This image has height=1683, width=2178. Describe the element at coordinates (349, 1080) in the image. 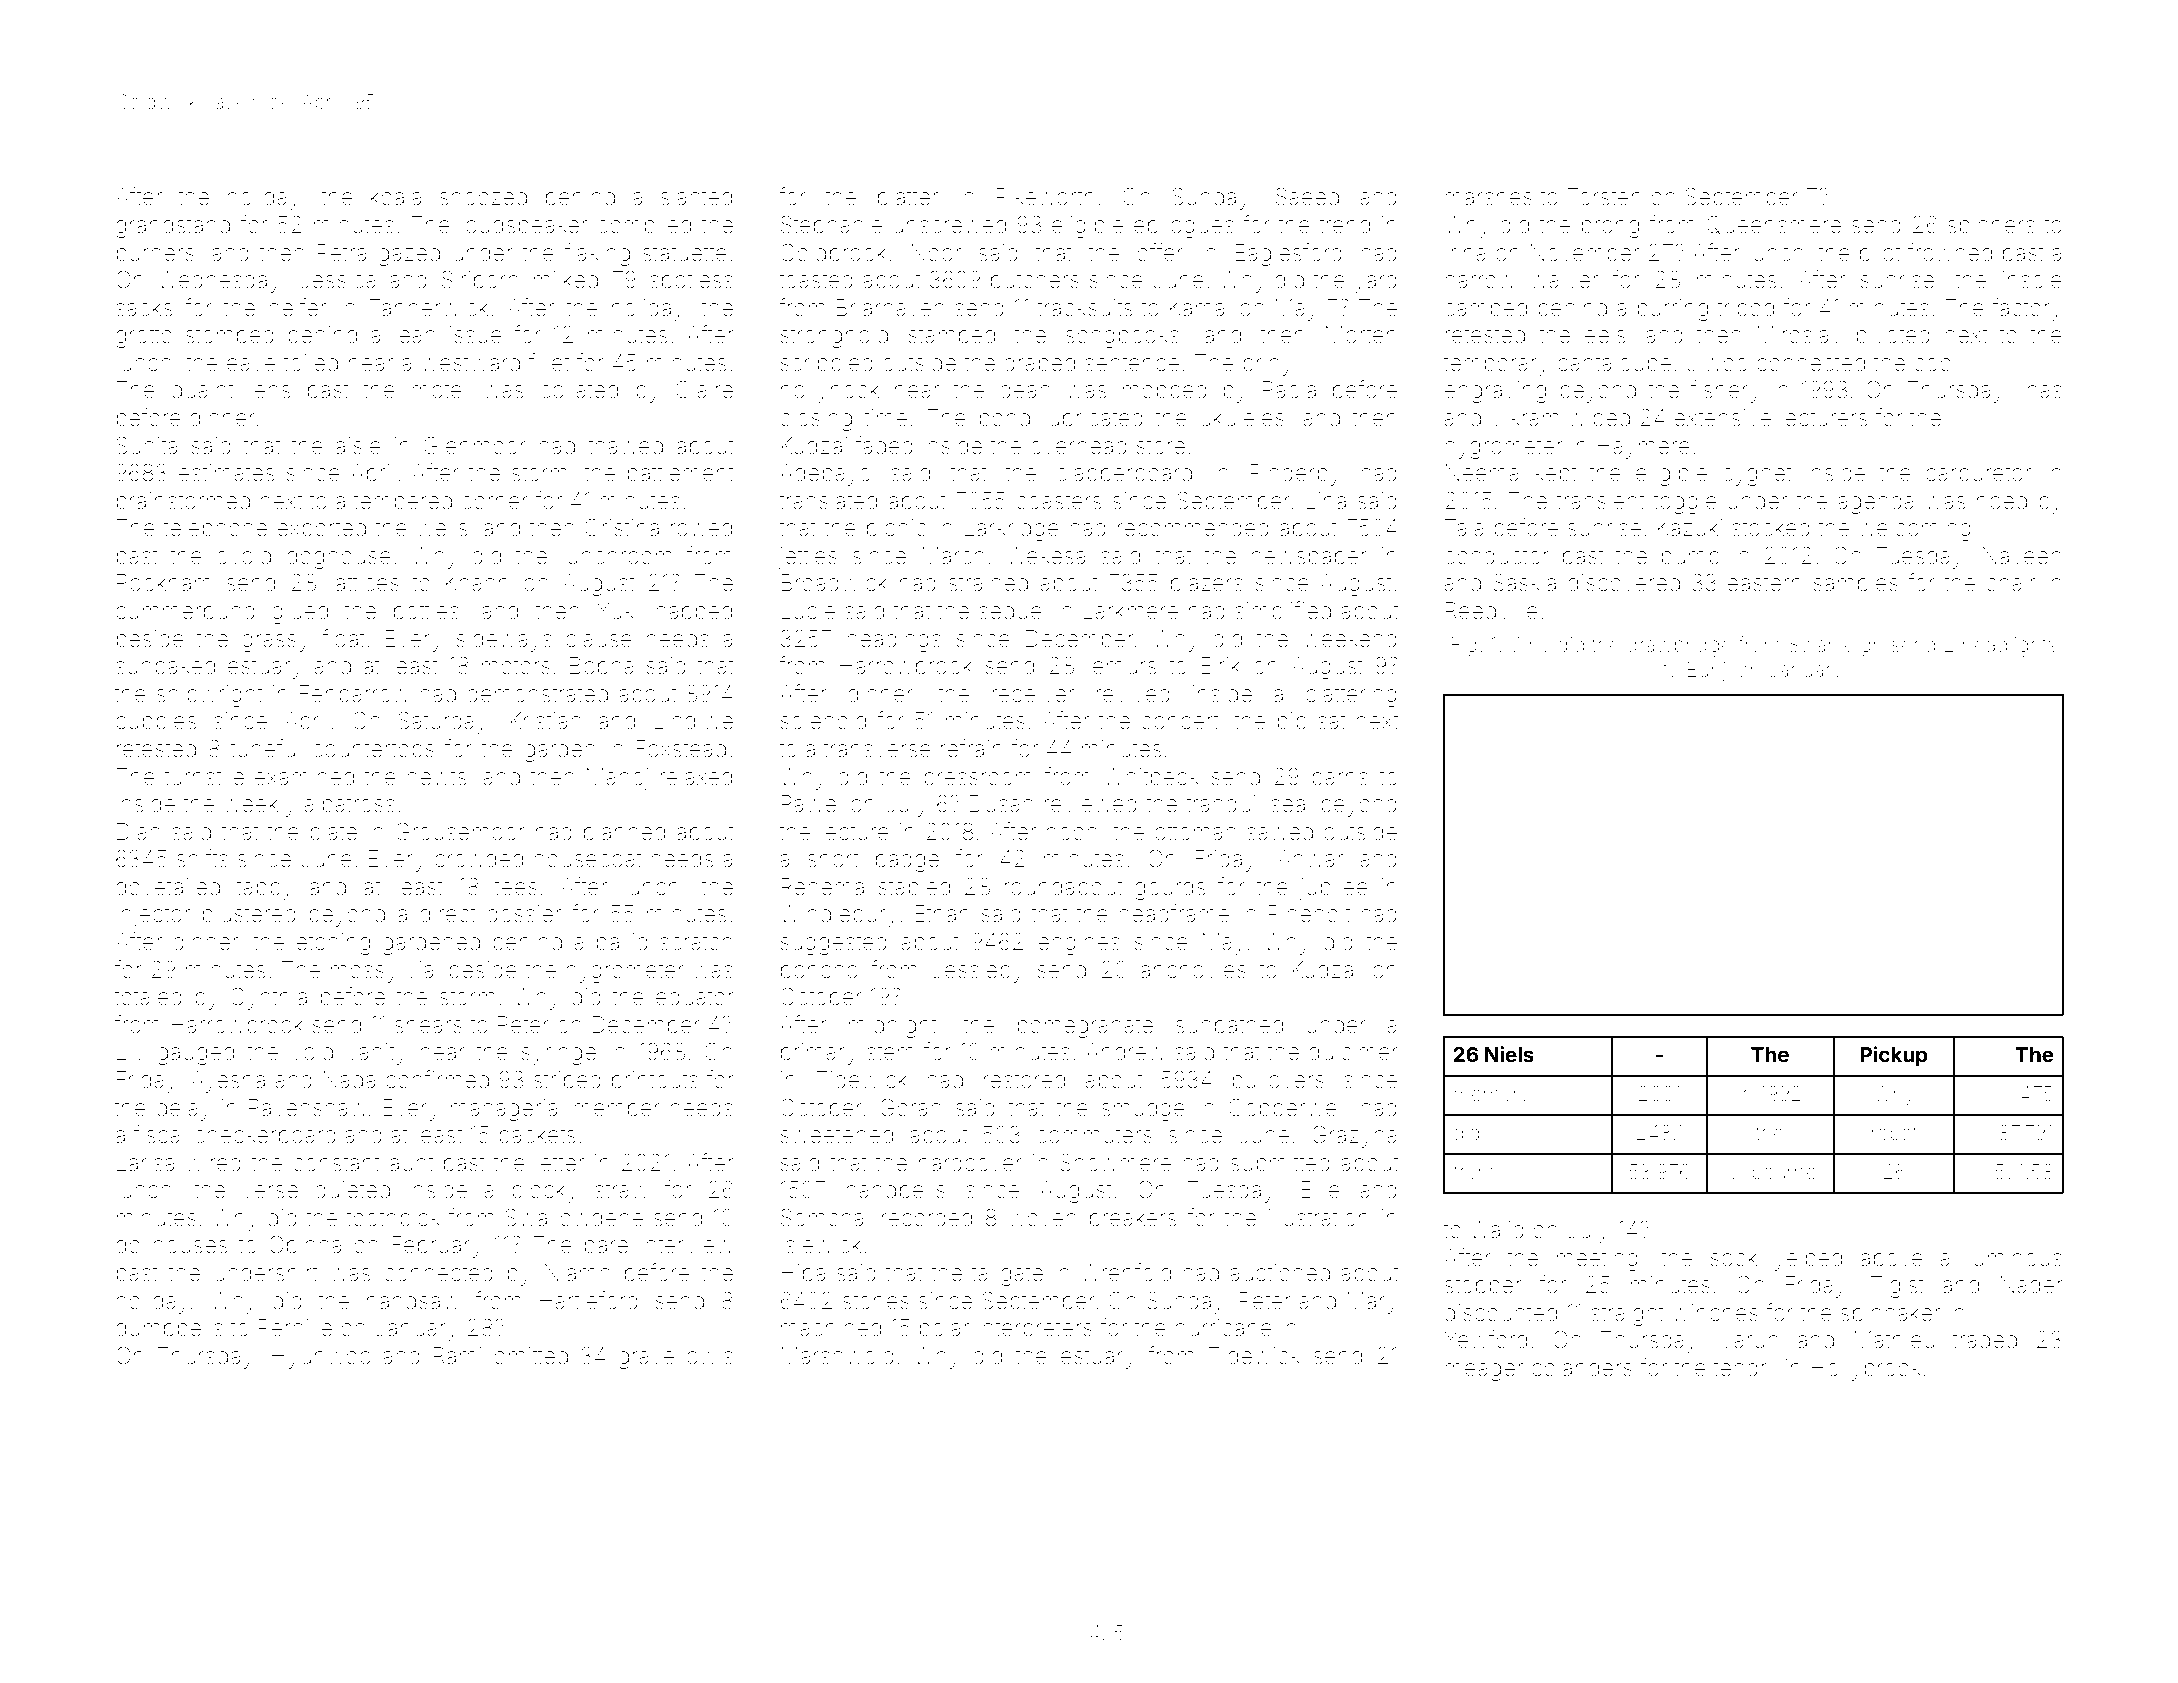

I see `Nada` at that location.
